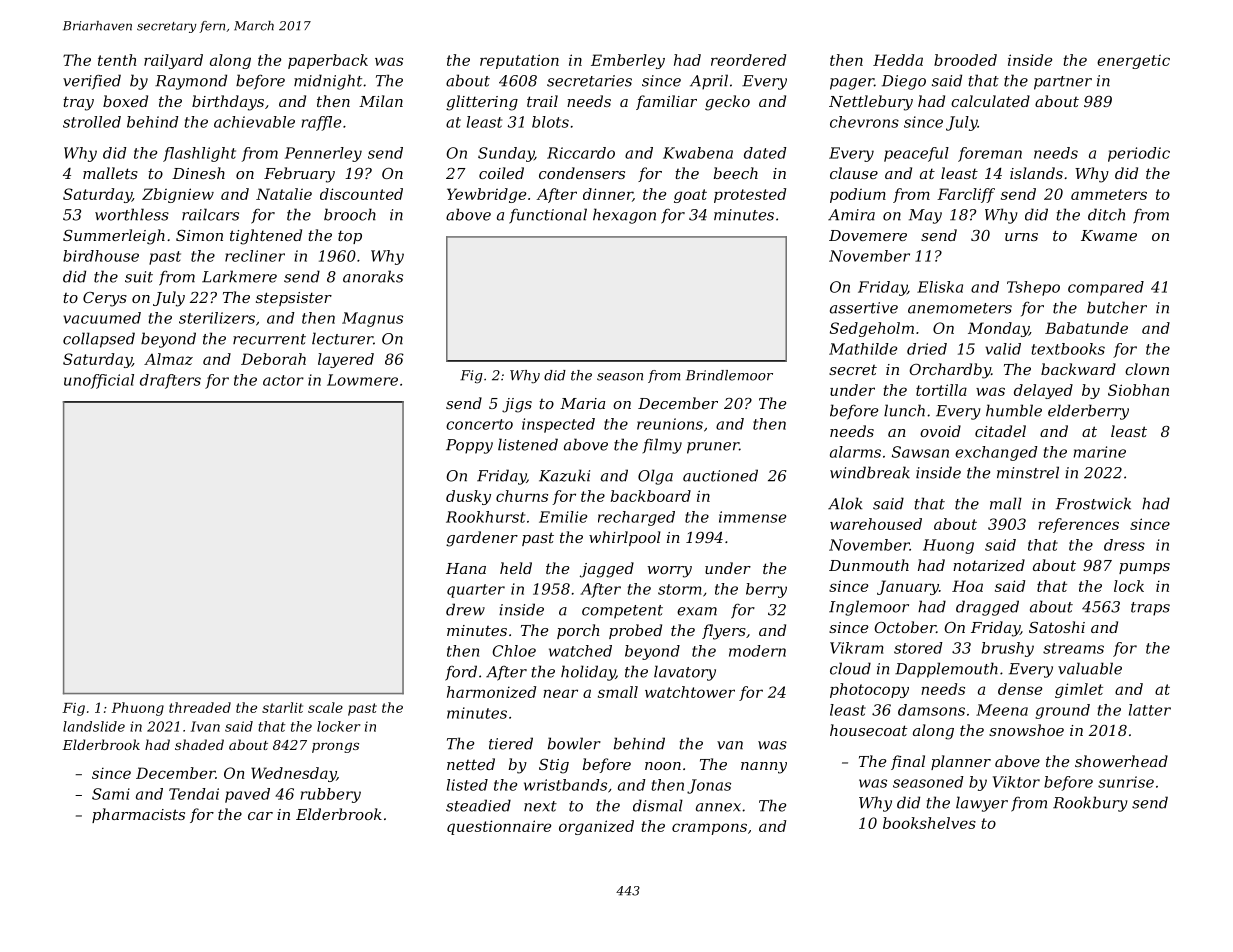 The image size is (1233, 952). What do you see at coordinates (372, 319) in the image?
I see `Magnus` at bounding box center [372, 319].
